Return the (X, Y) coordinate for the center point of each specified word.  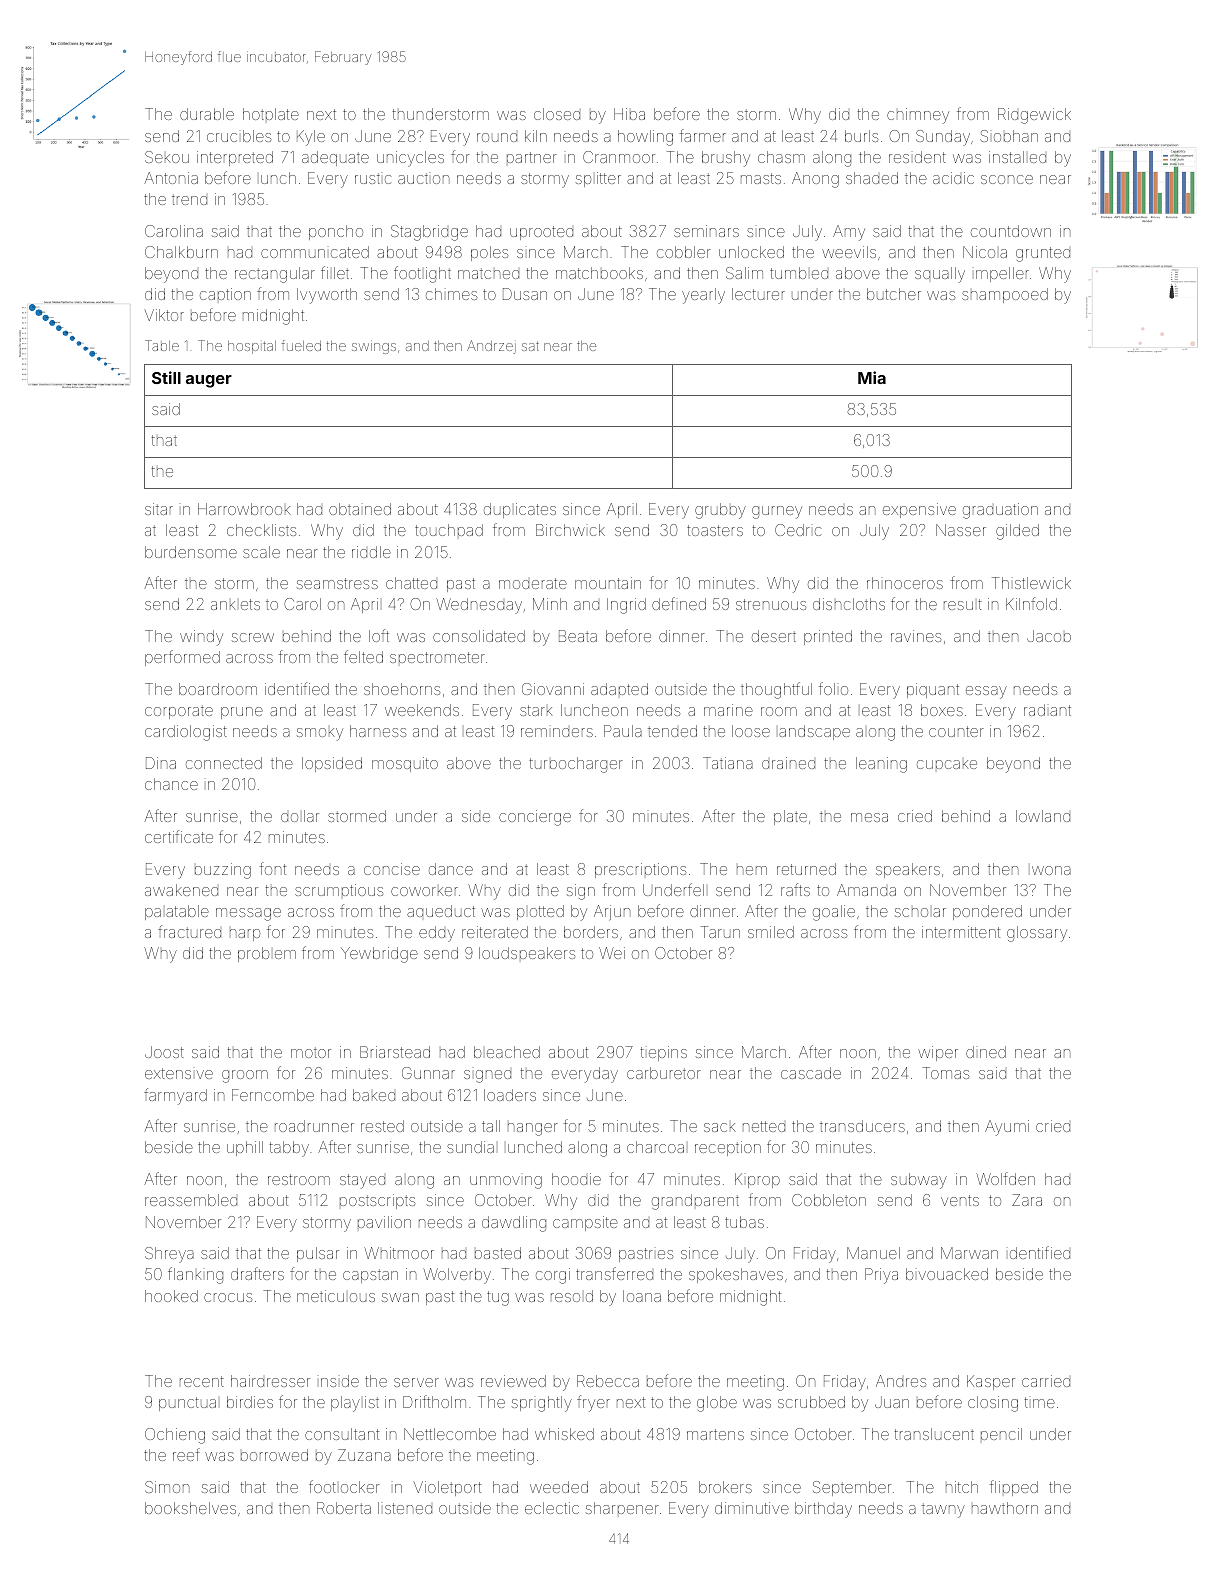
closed (557, 114)
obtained (360, 509)
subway (919, 1181)
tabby (289, 1149)
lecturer (758, 294)
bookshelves (190, 1508)
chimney (918, 116)
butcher (894, 294)
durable (207, 114)
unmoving (506, 1182)
